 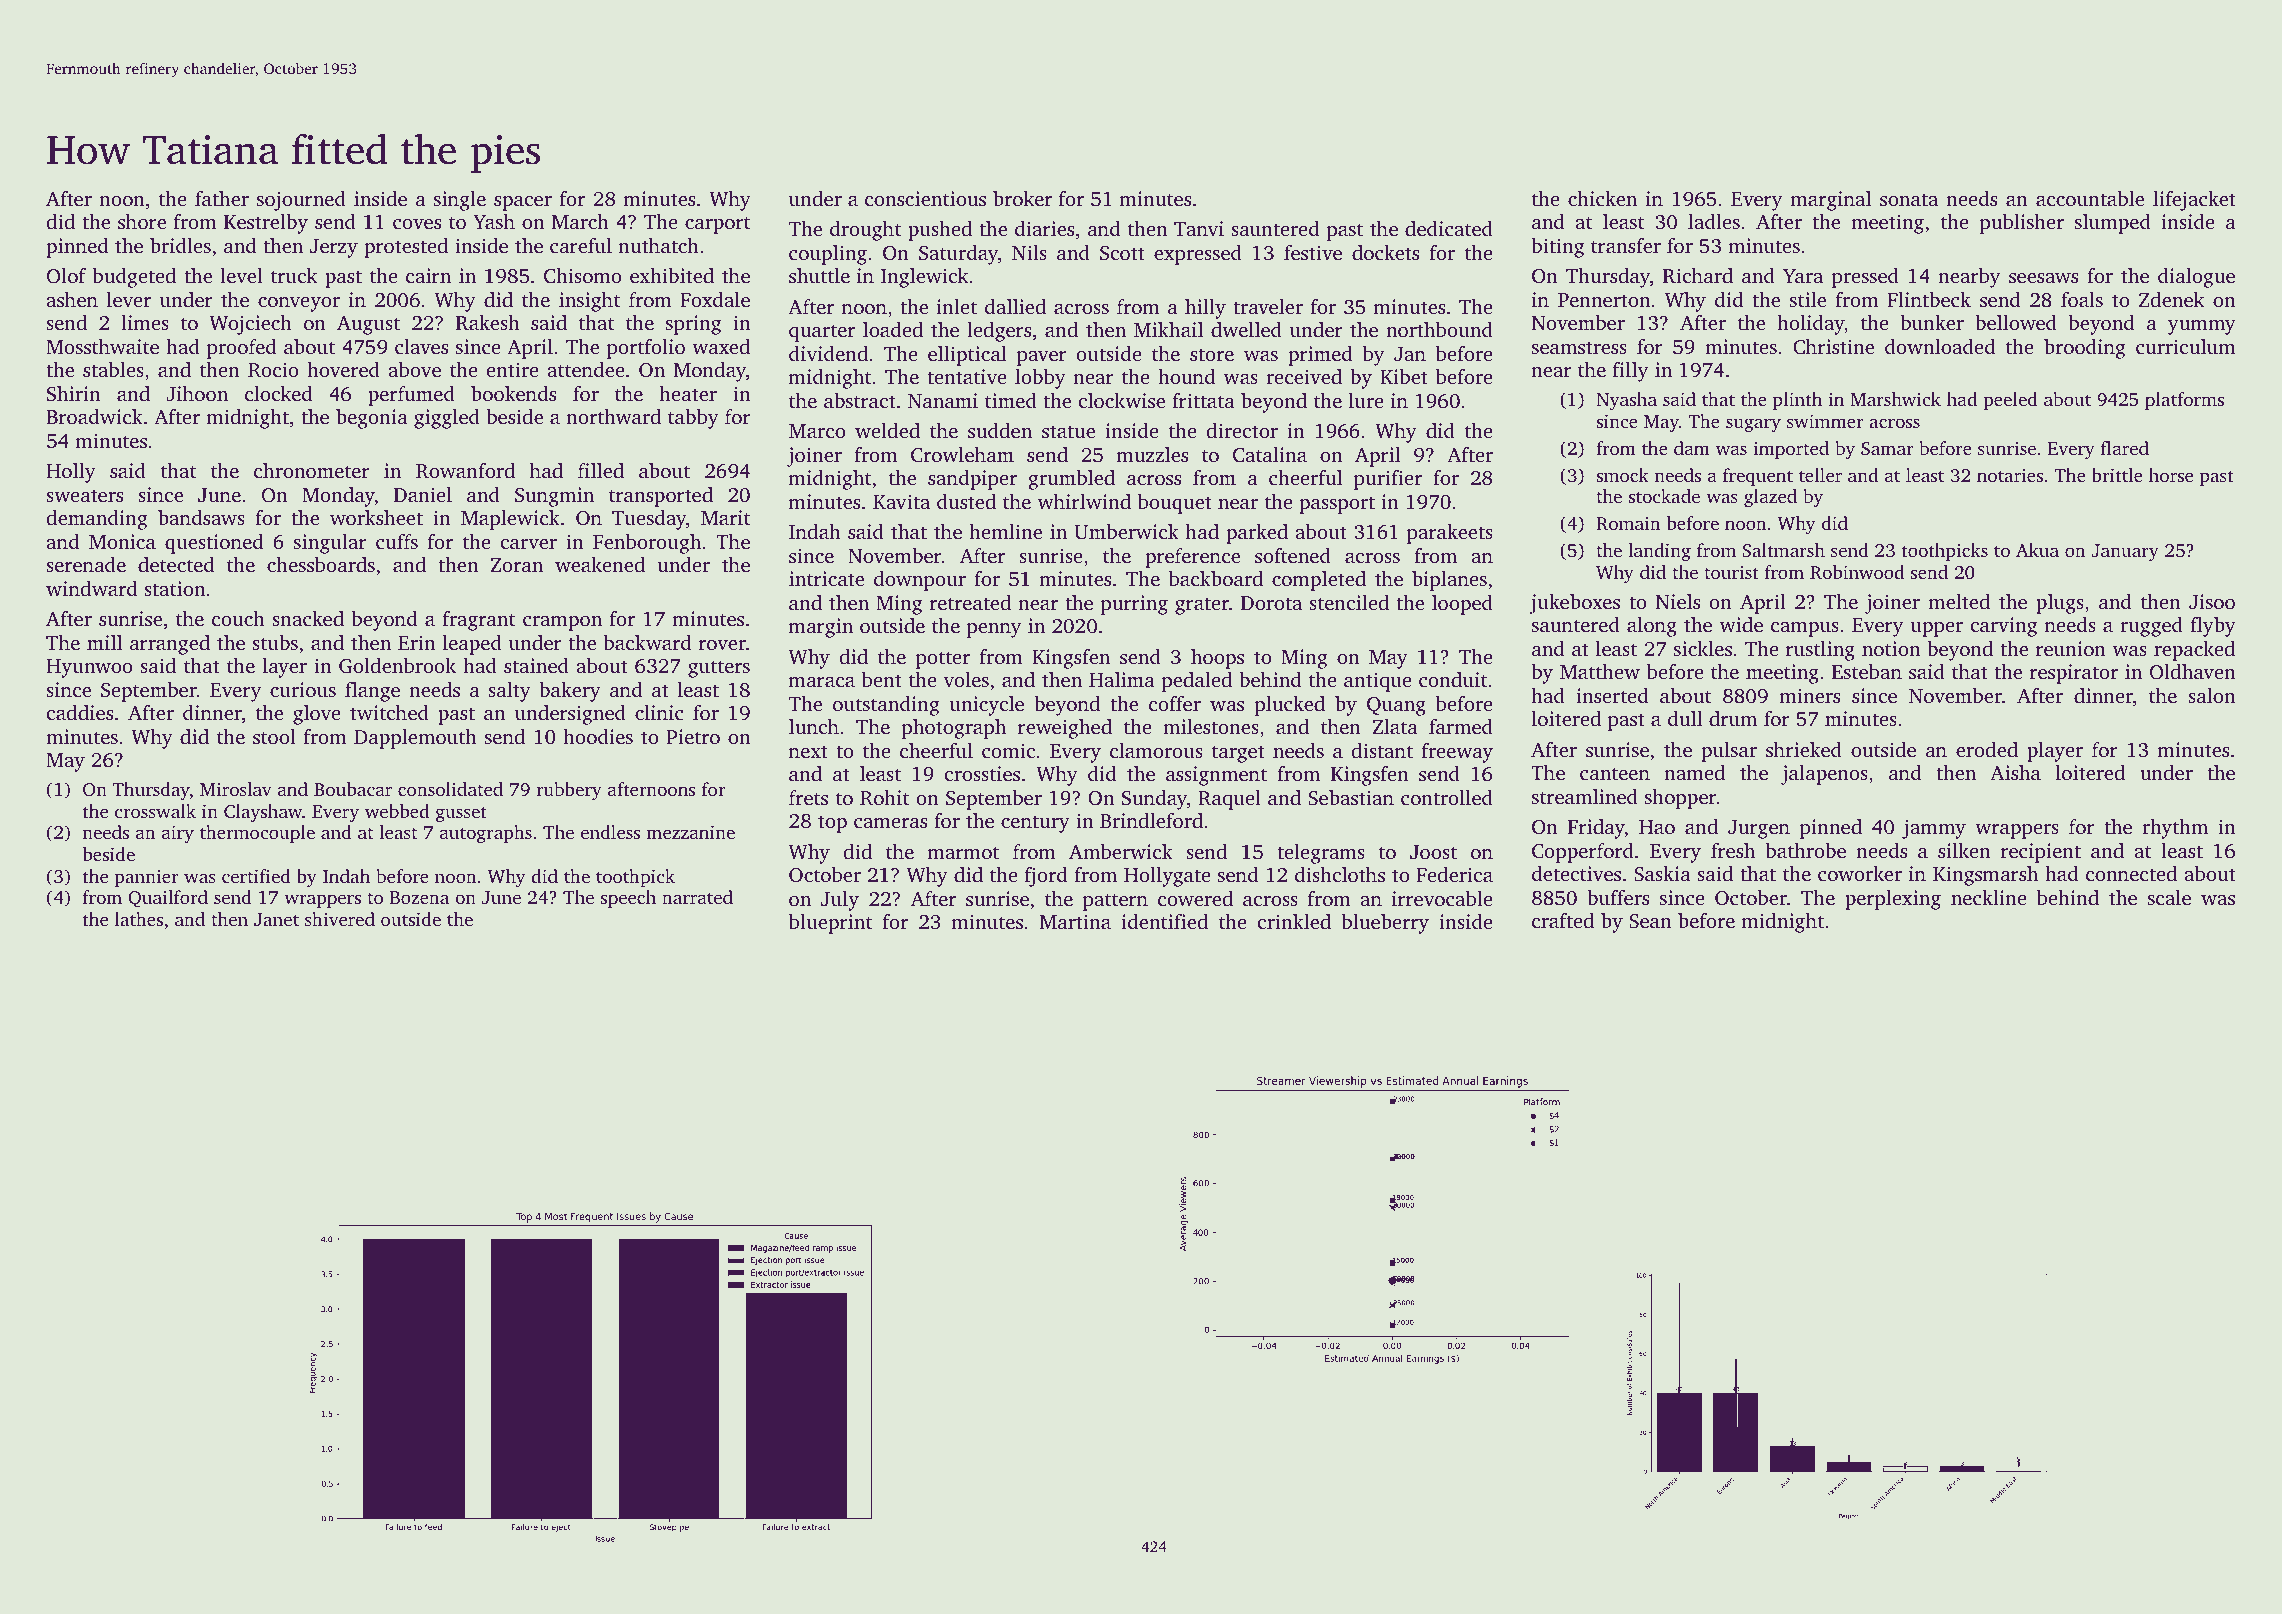 I want to click on thermocouple, so click(x=257, y=834).
